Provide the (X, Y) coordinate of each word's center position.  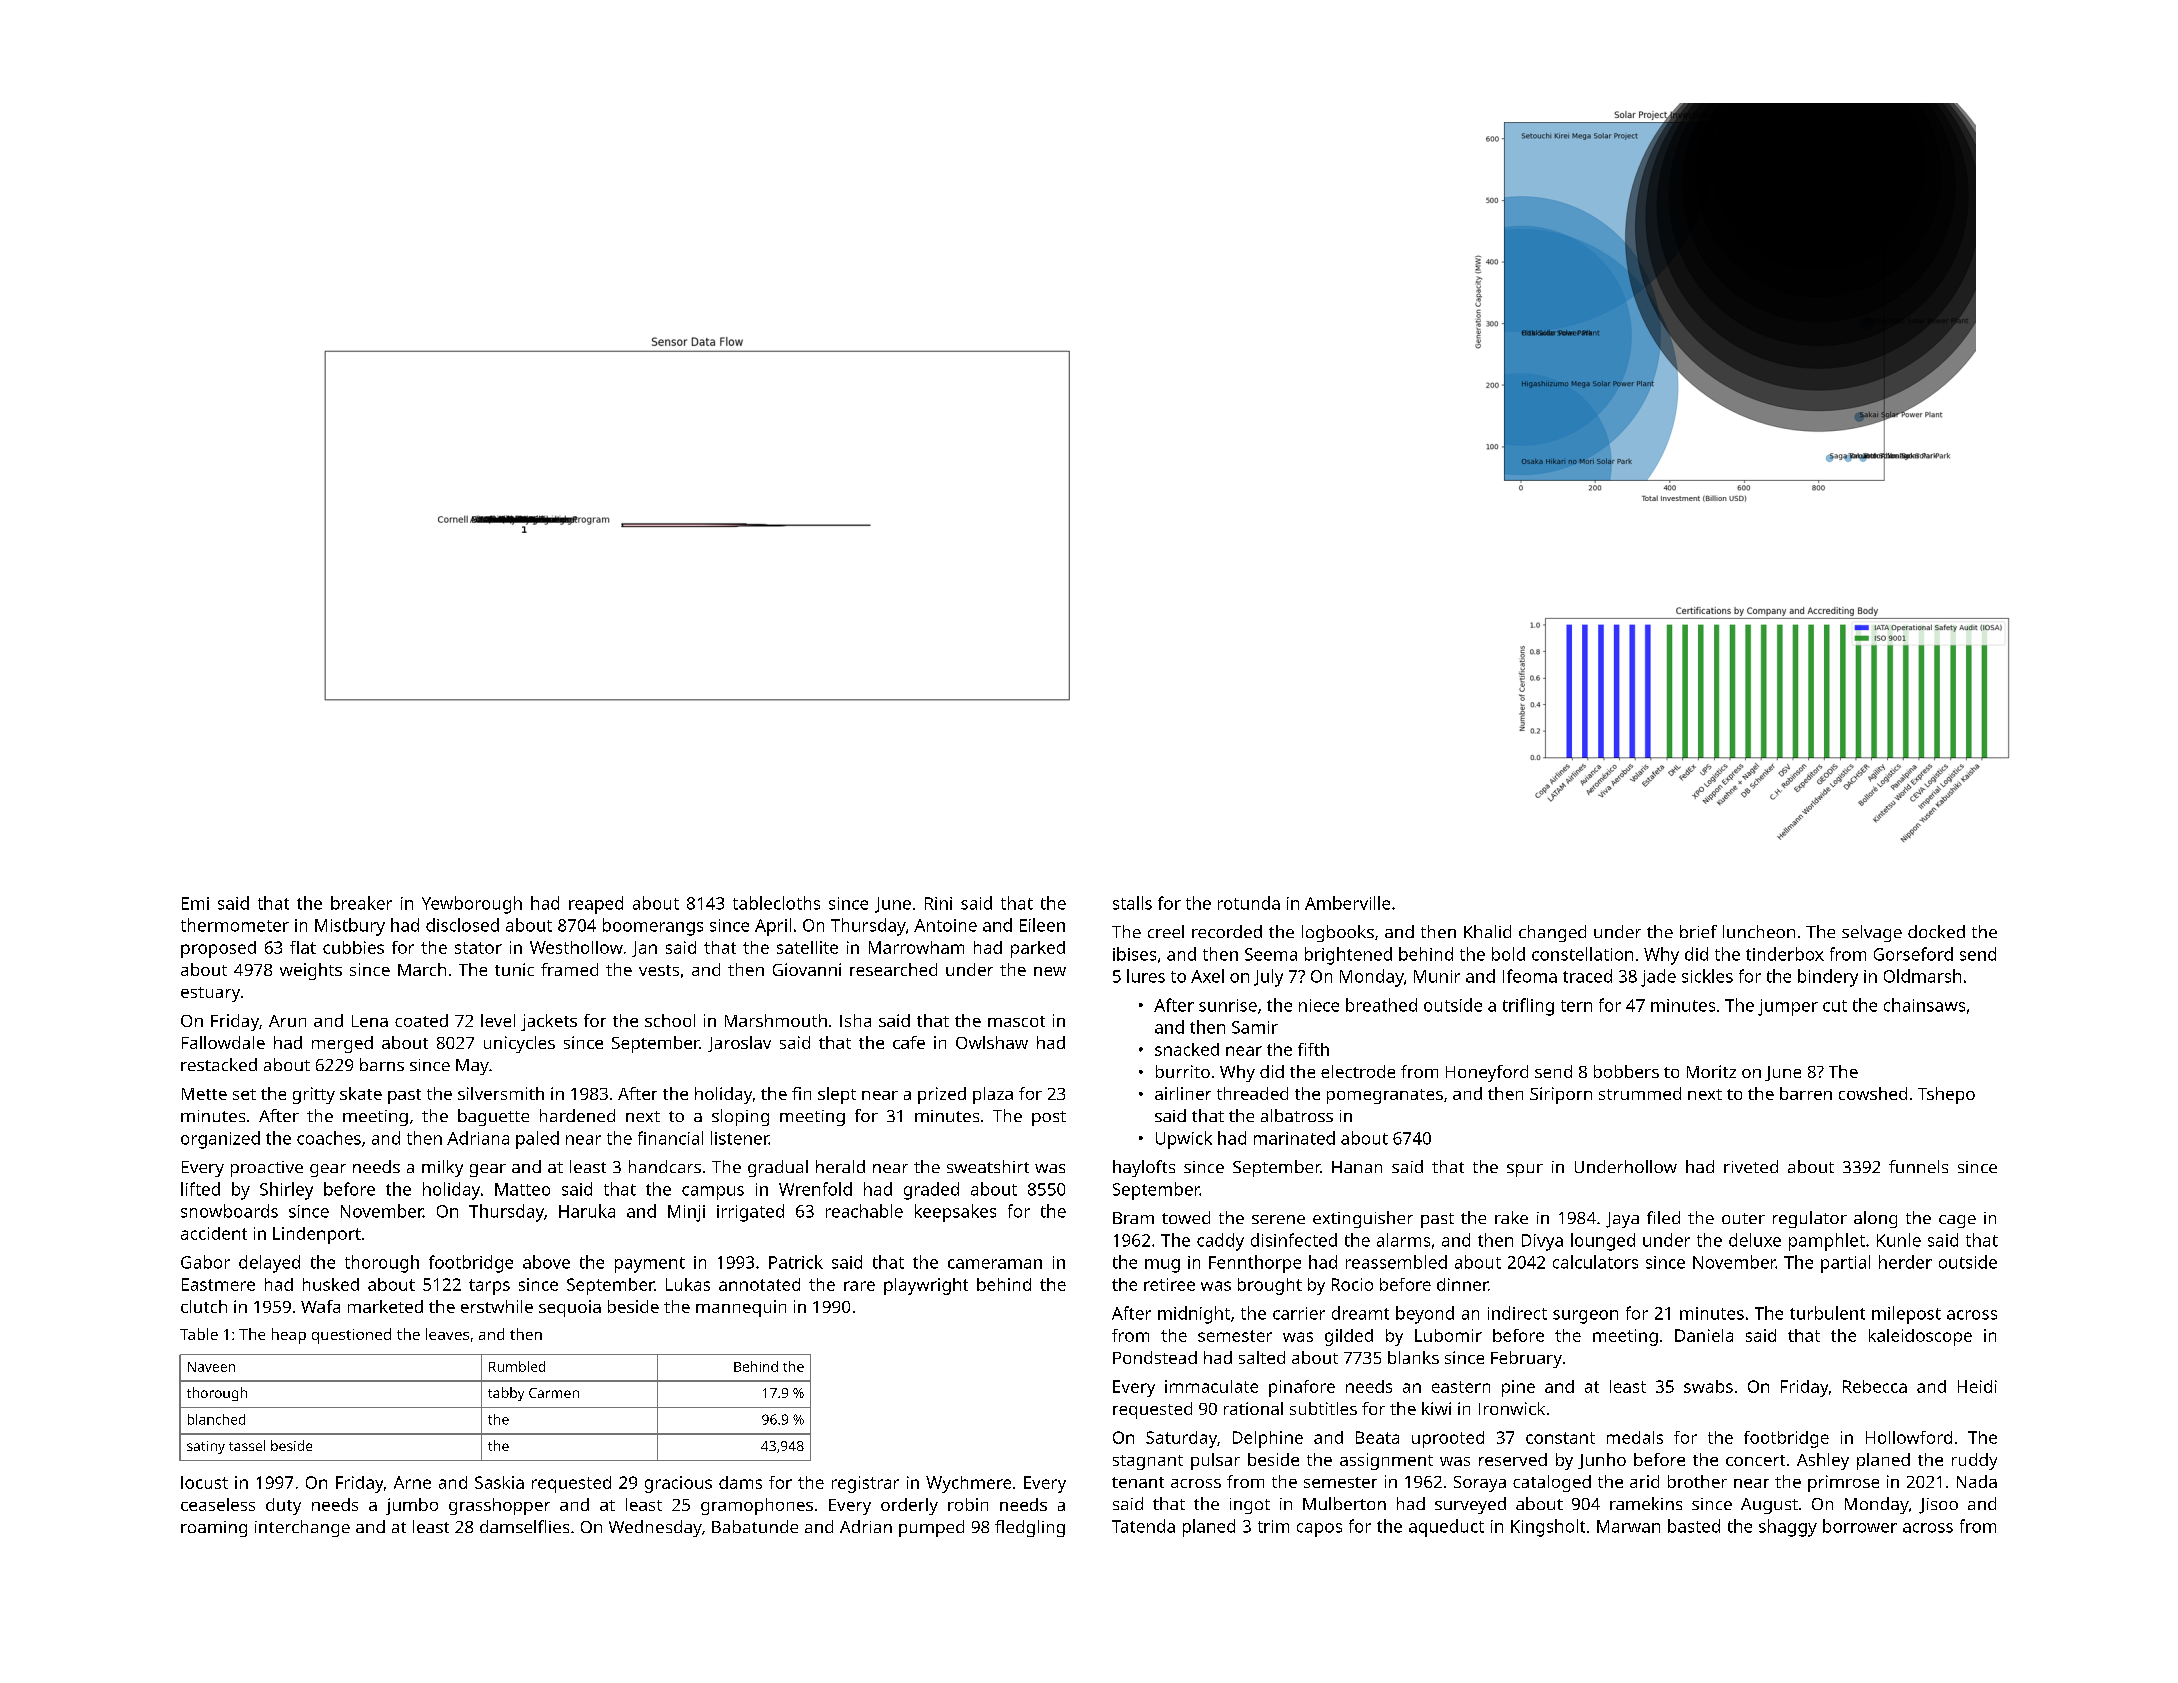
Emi (195, 903)
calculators (1595, 1262)
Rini (938, 903)
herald (840, 1166)
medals (1635, 1437)
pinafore (1302, 1388)
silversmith (501, 1093)
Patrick (796, 1262)
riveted (1751, 1166)
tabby (506, 1394)
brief (1698, 931)
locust (204, 1482)
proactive (267, 1169)
